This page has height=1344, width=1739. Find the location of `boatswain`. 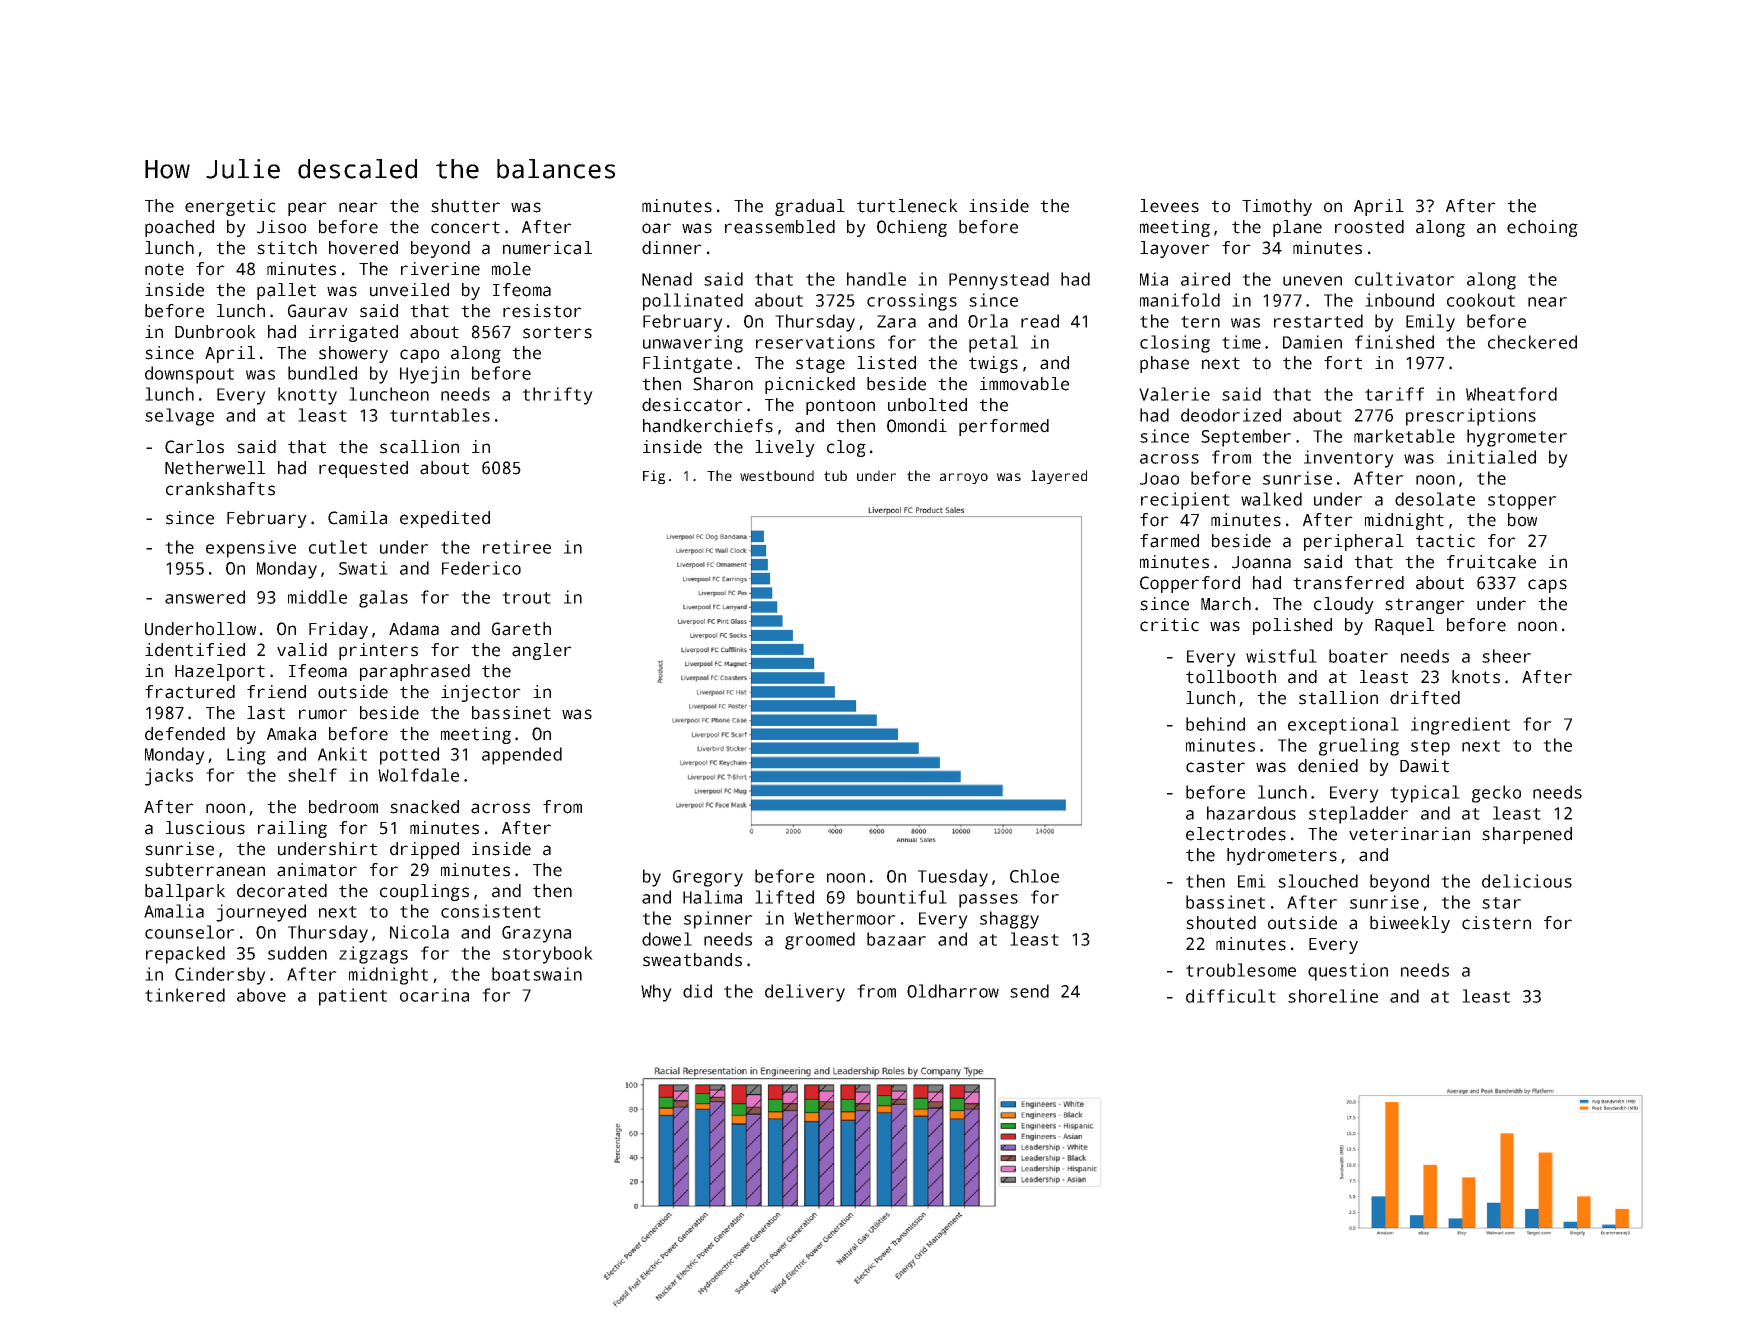

boatswain is located at coordinates (537, 974).
